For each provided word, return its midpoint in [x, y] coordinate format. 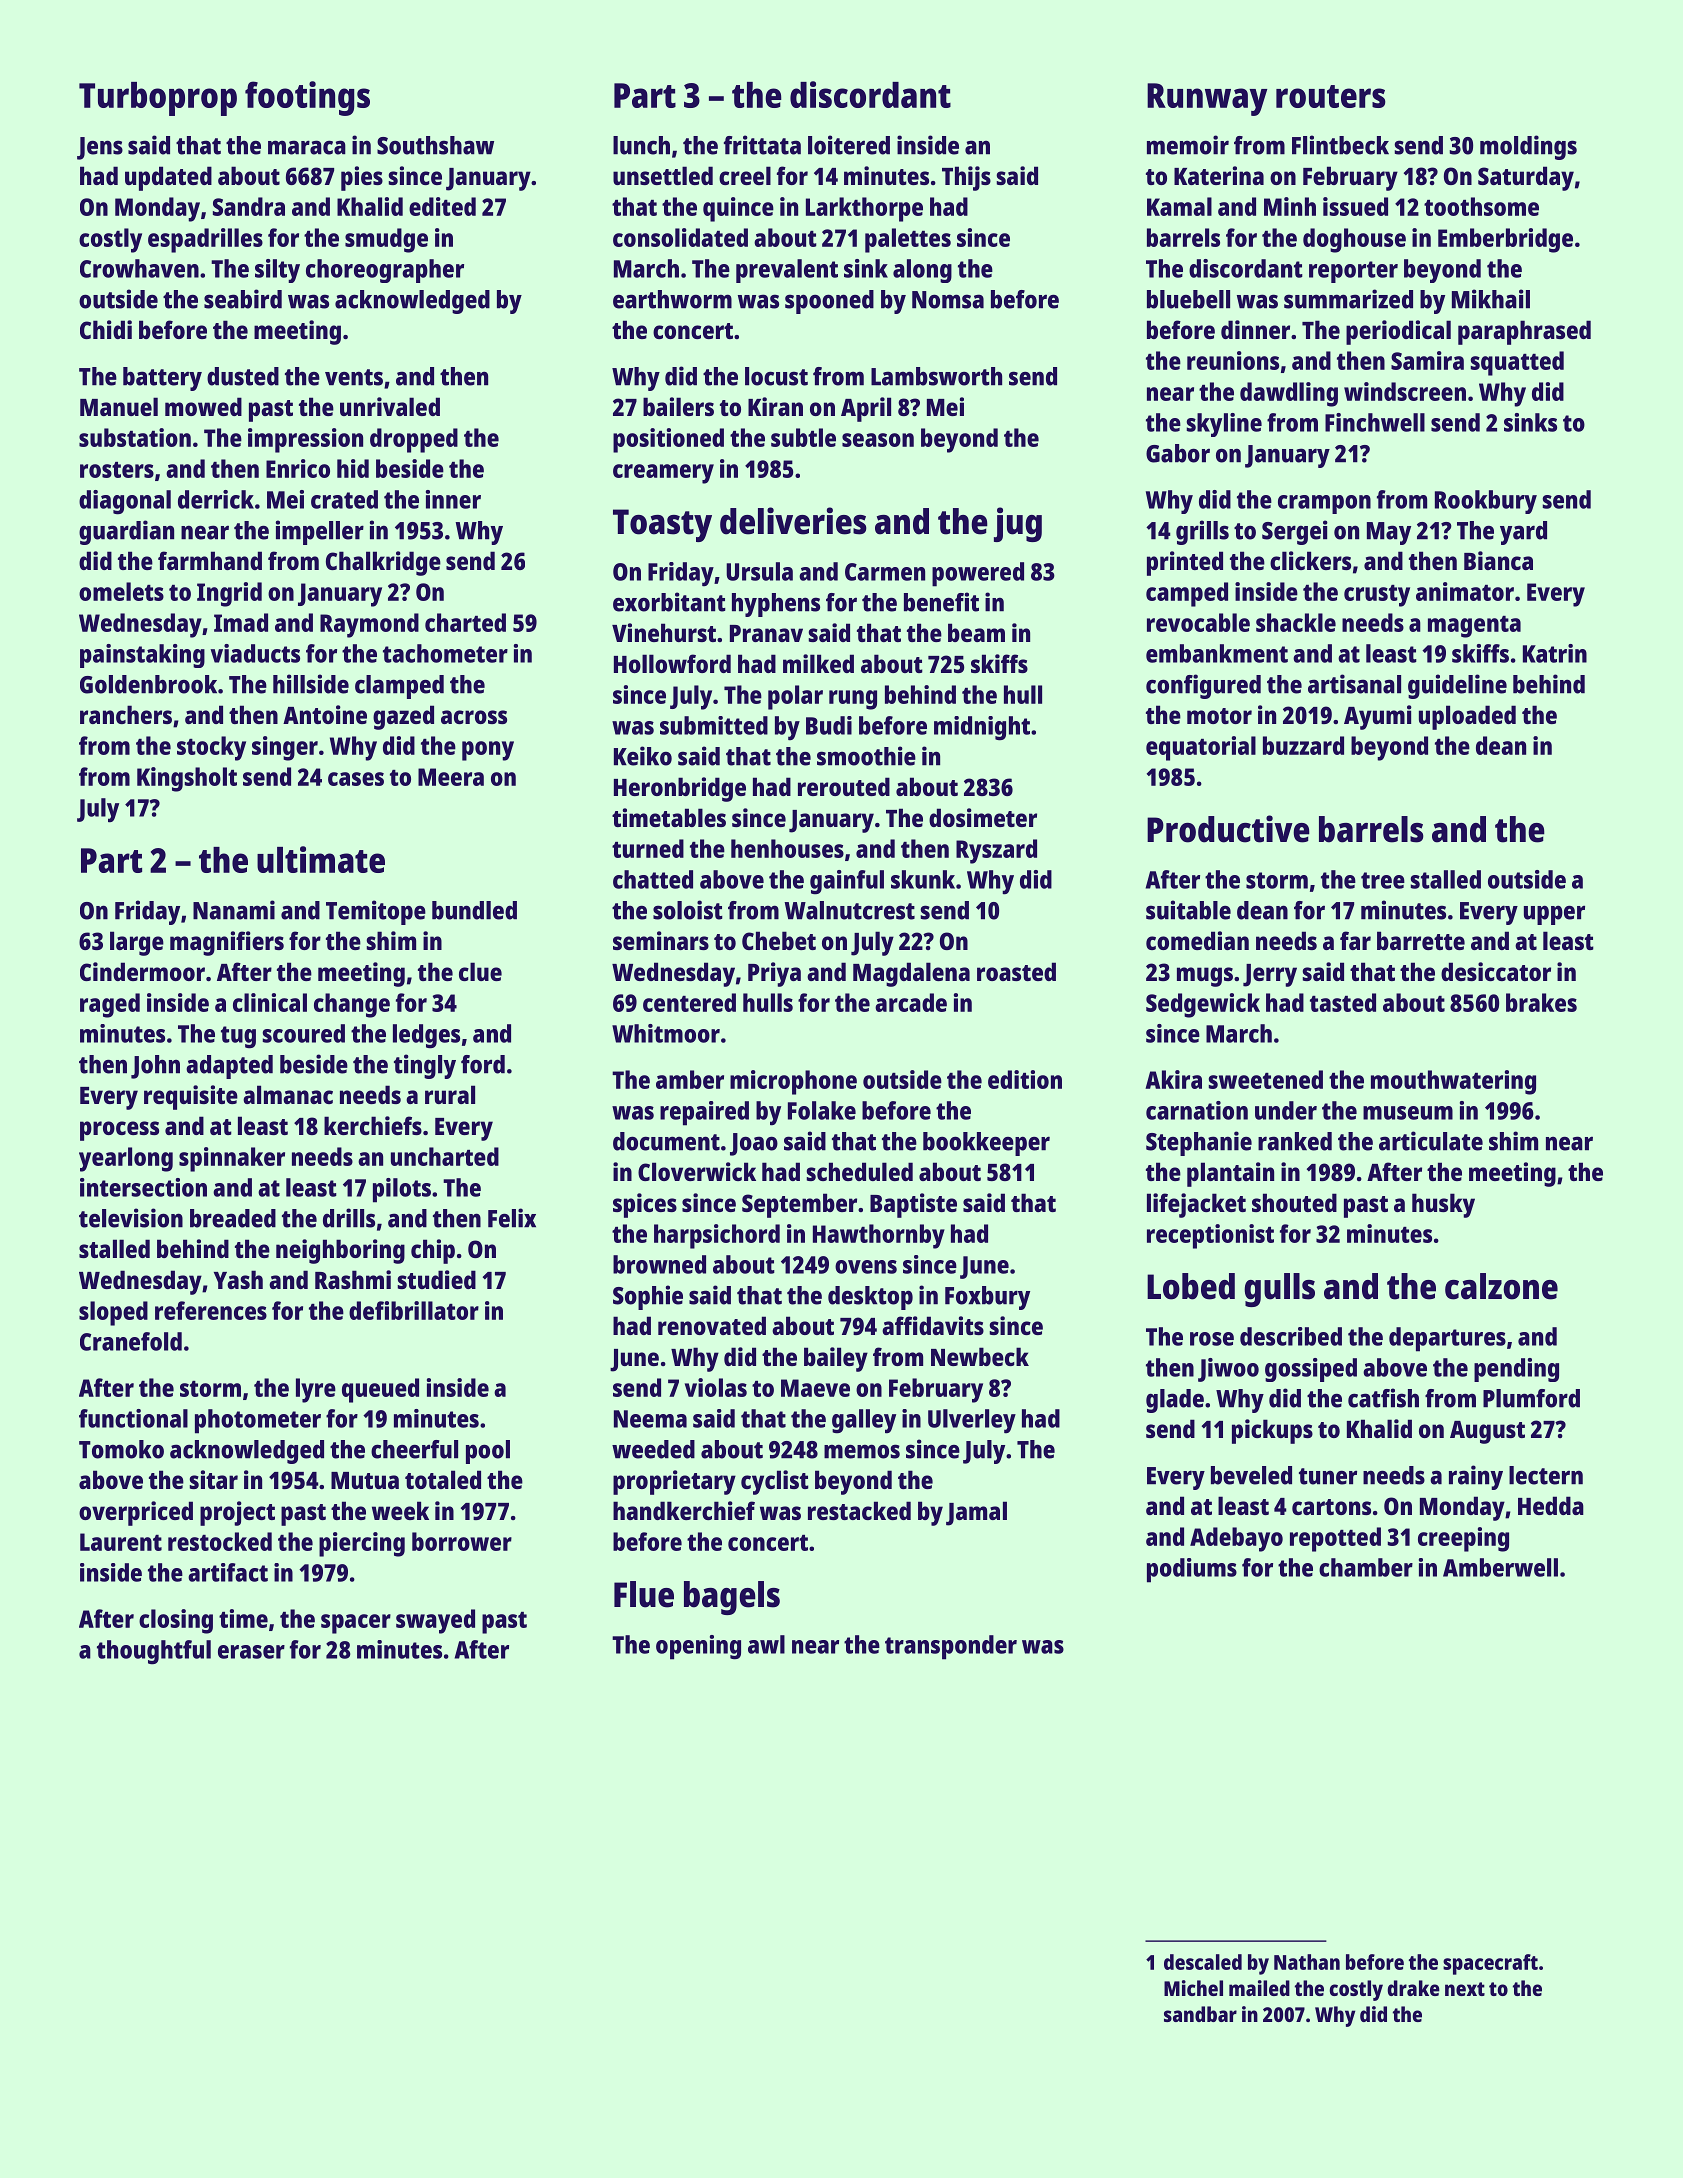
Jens [100, 148]
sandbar [1200, 2014]
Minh [1290, 206]
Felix [512, 1218]
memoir [1188, 145]
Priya [774, 974]
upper [1554, 915]
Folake [822, 1110]
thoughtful [154, 1652]
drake [1413, 1988]
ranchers [126, 714]
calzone [1501, 1286]
